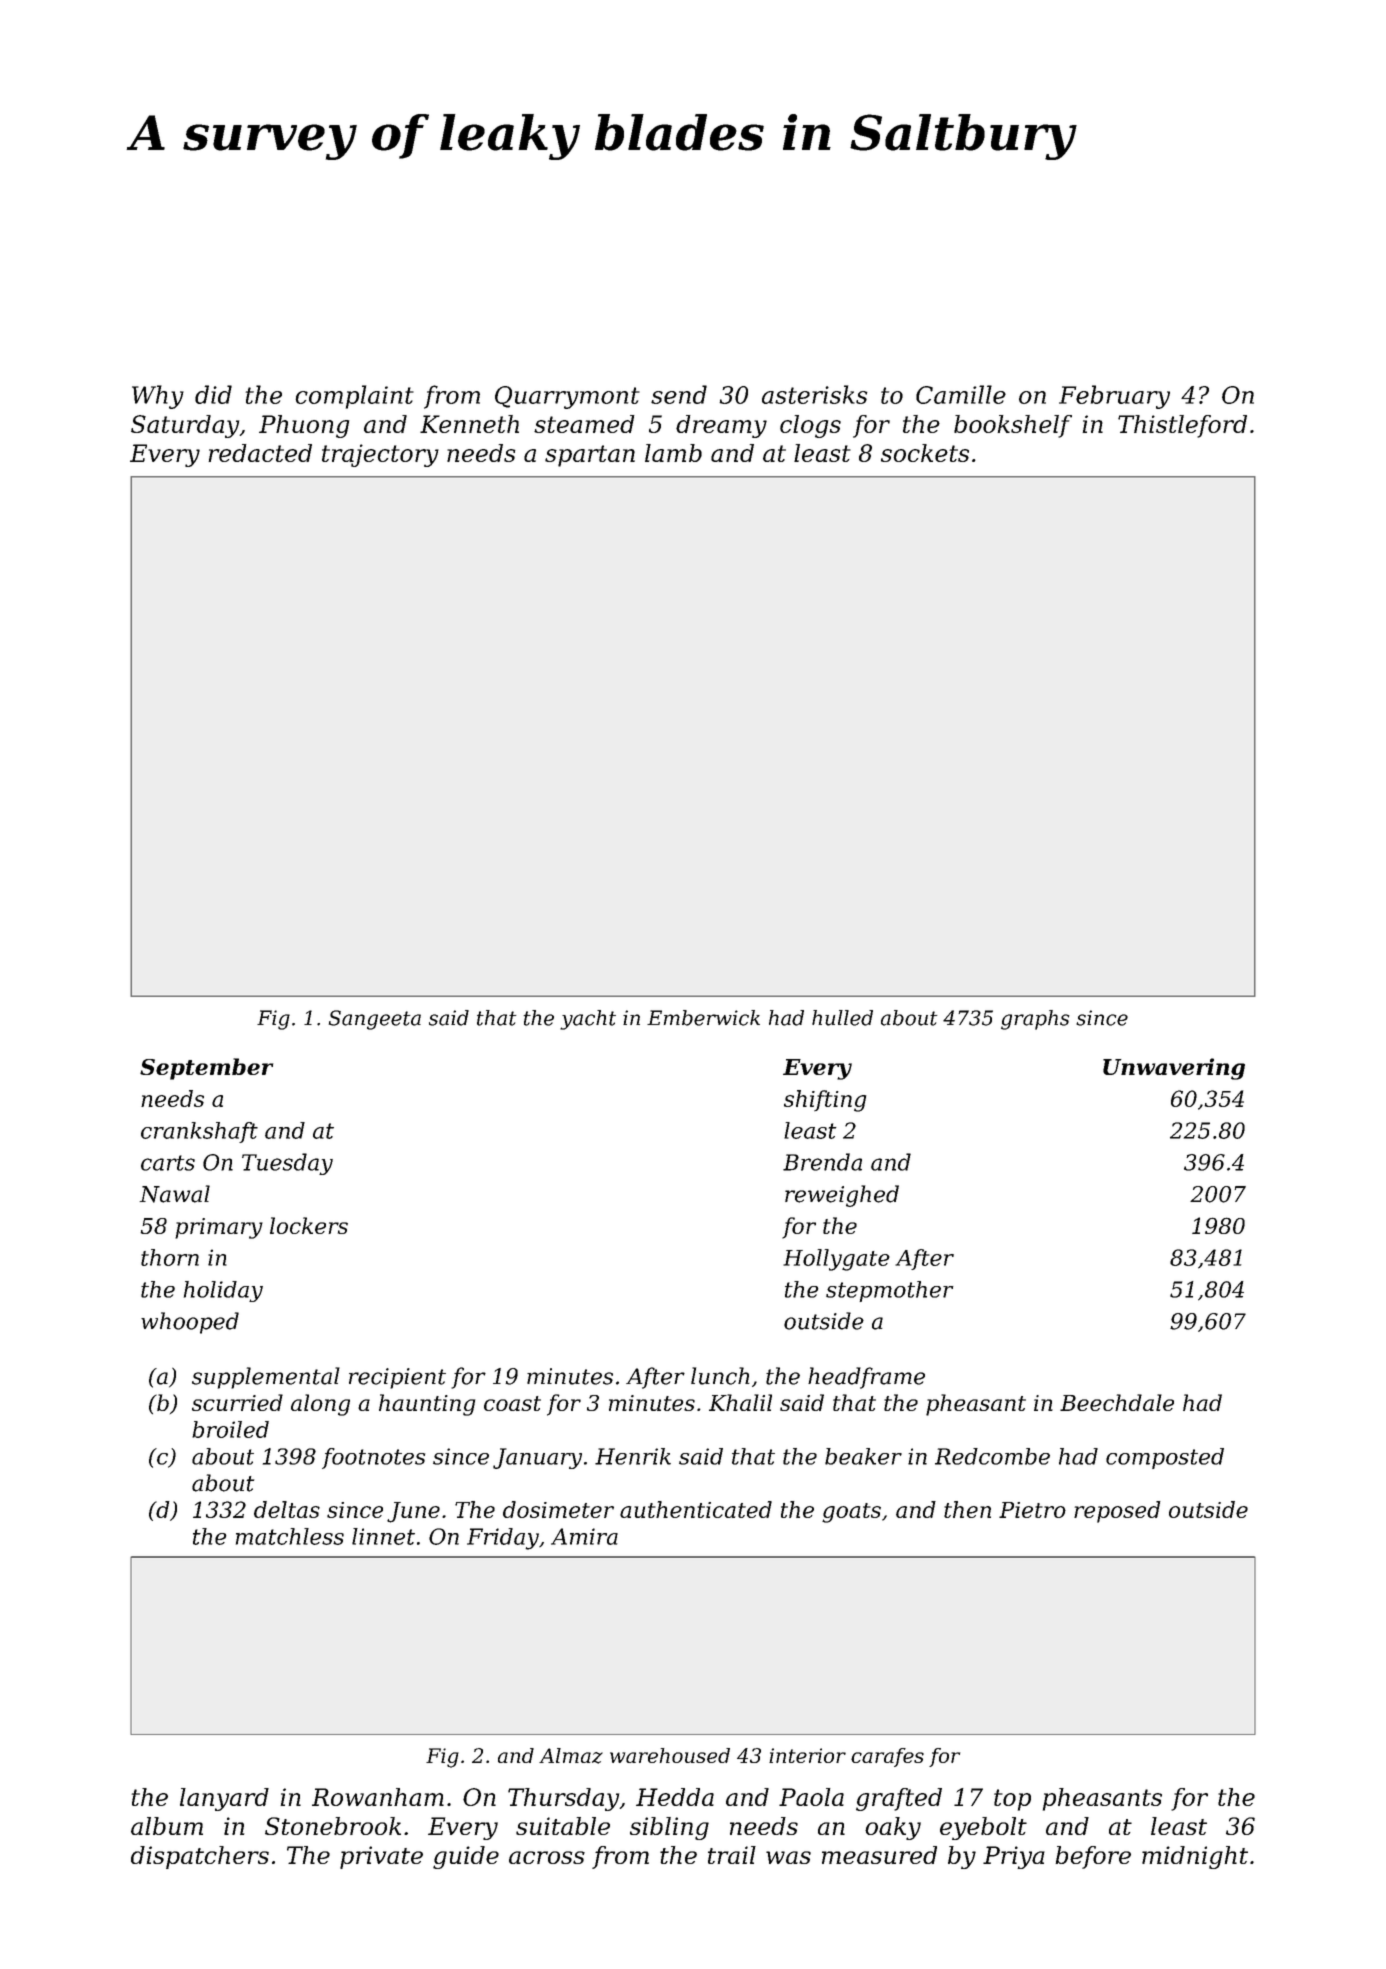  I want to click on Rowanham, so click(378, 1797).
